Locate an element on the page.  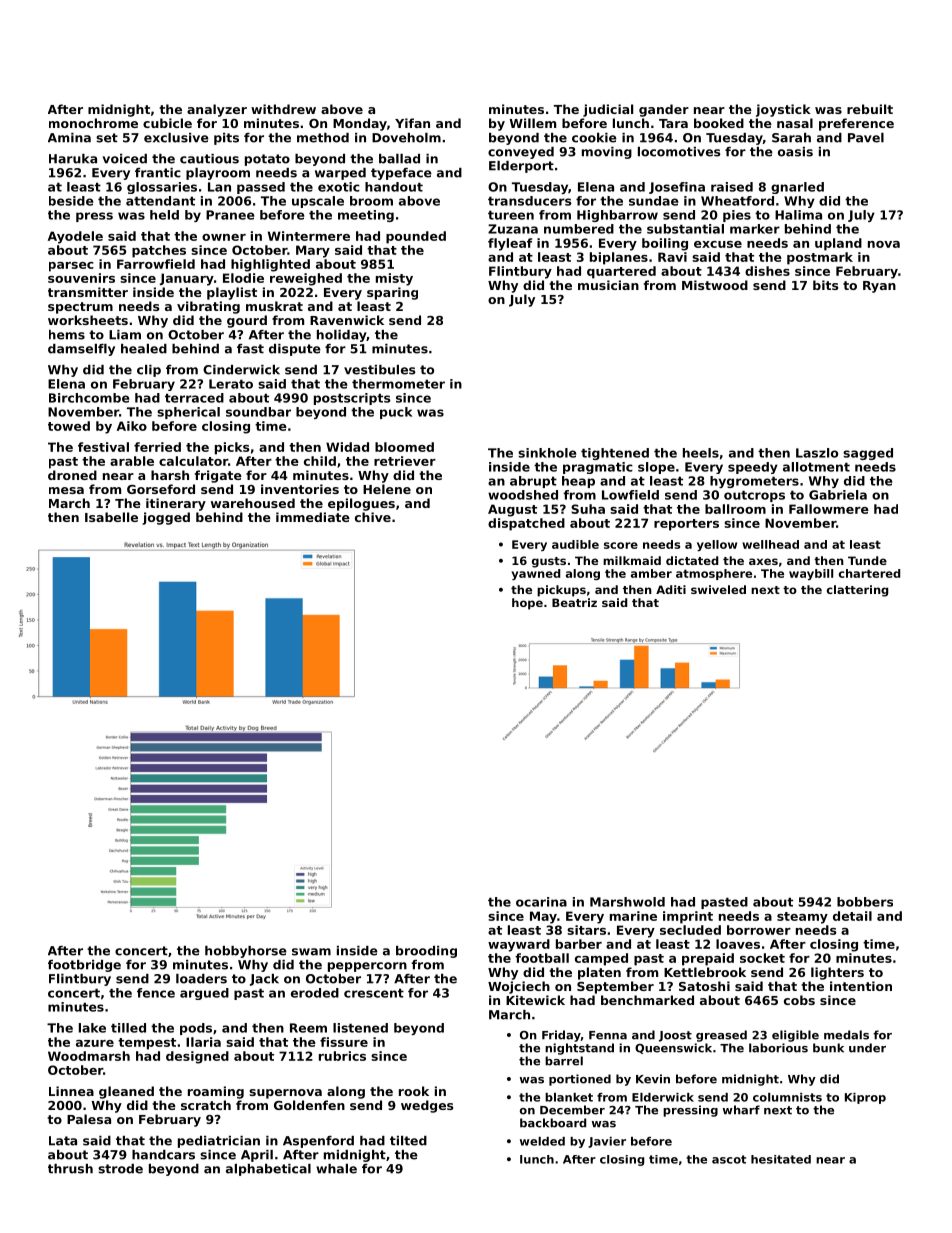
Ryan is located at coordinates (879, 287).
